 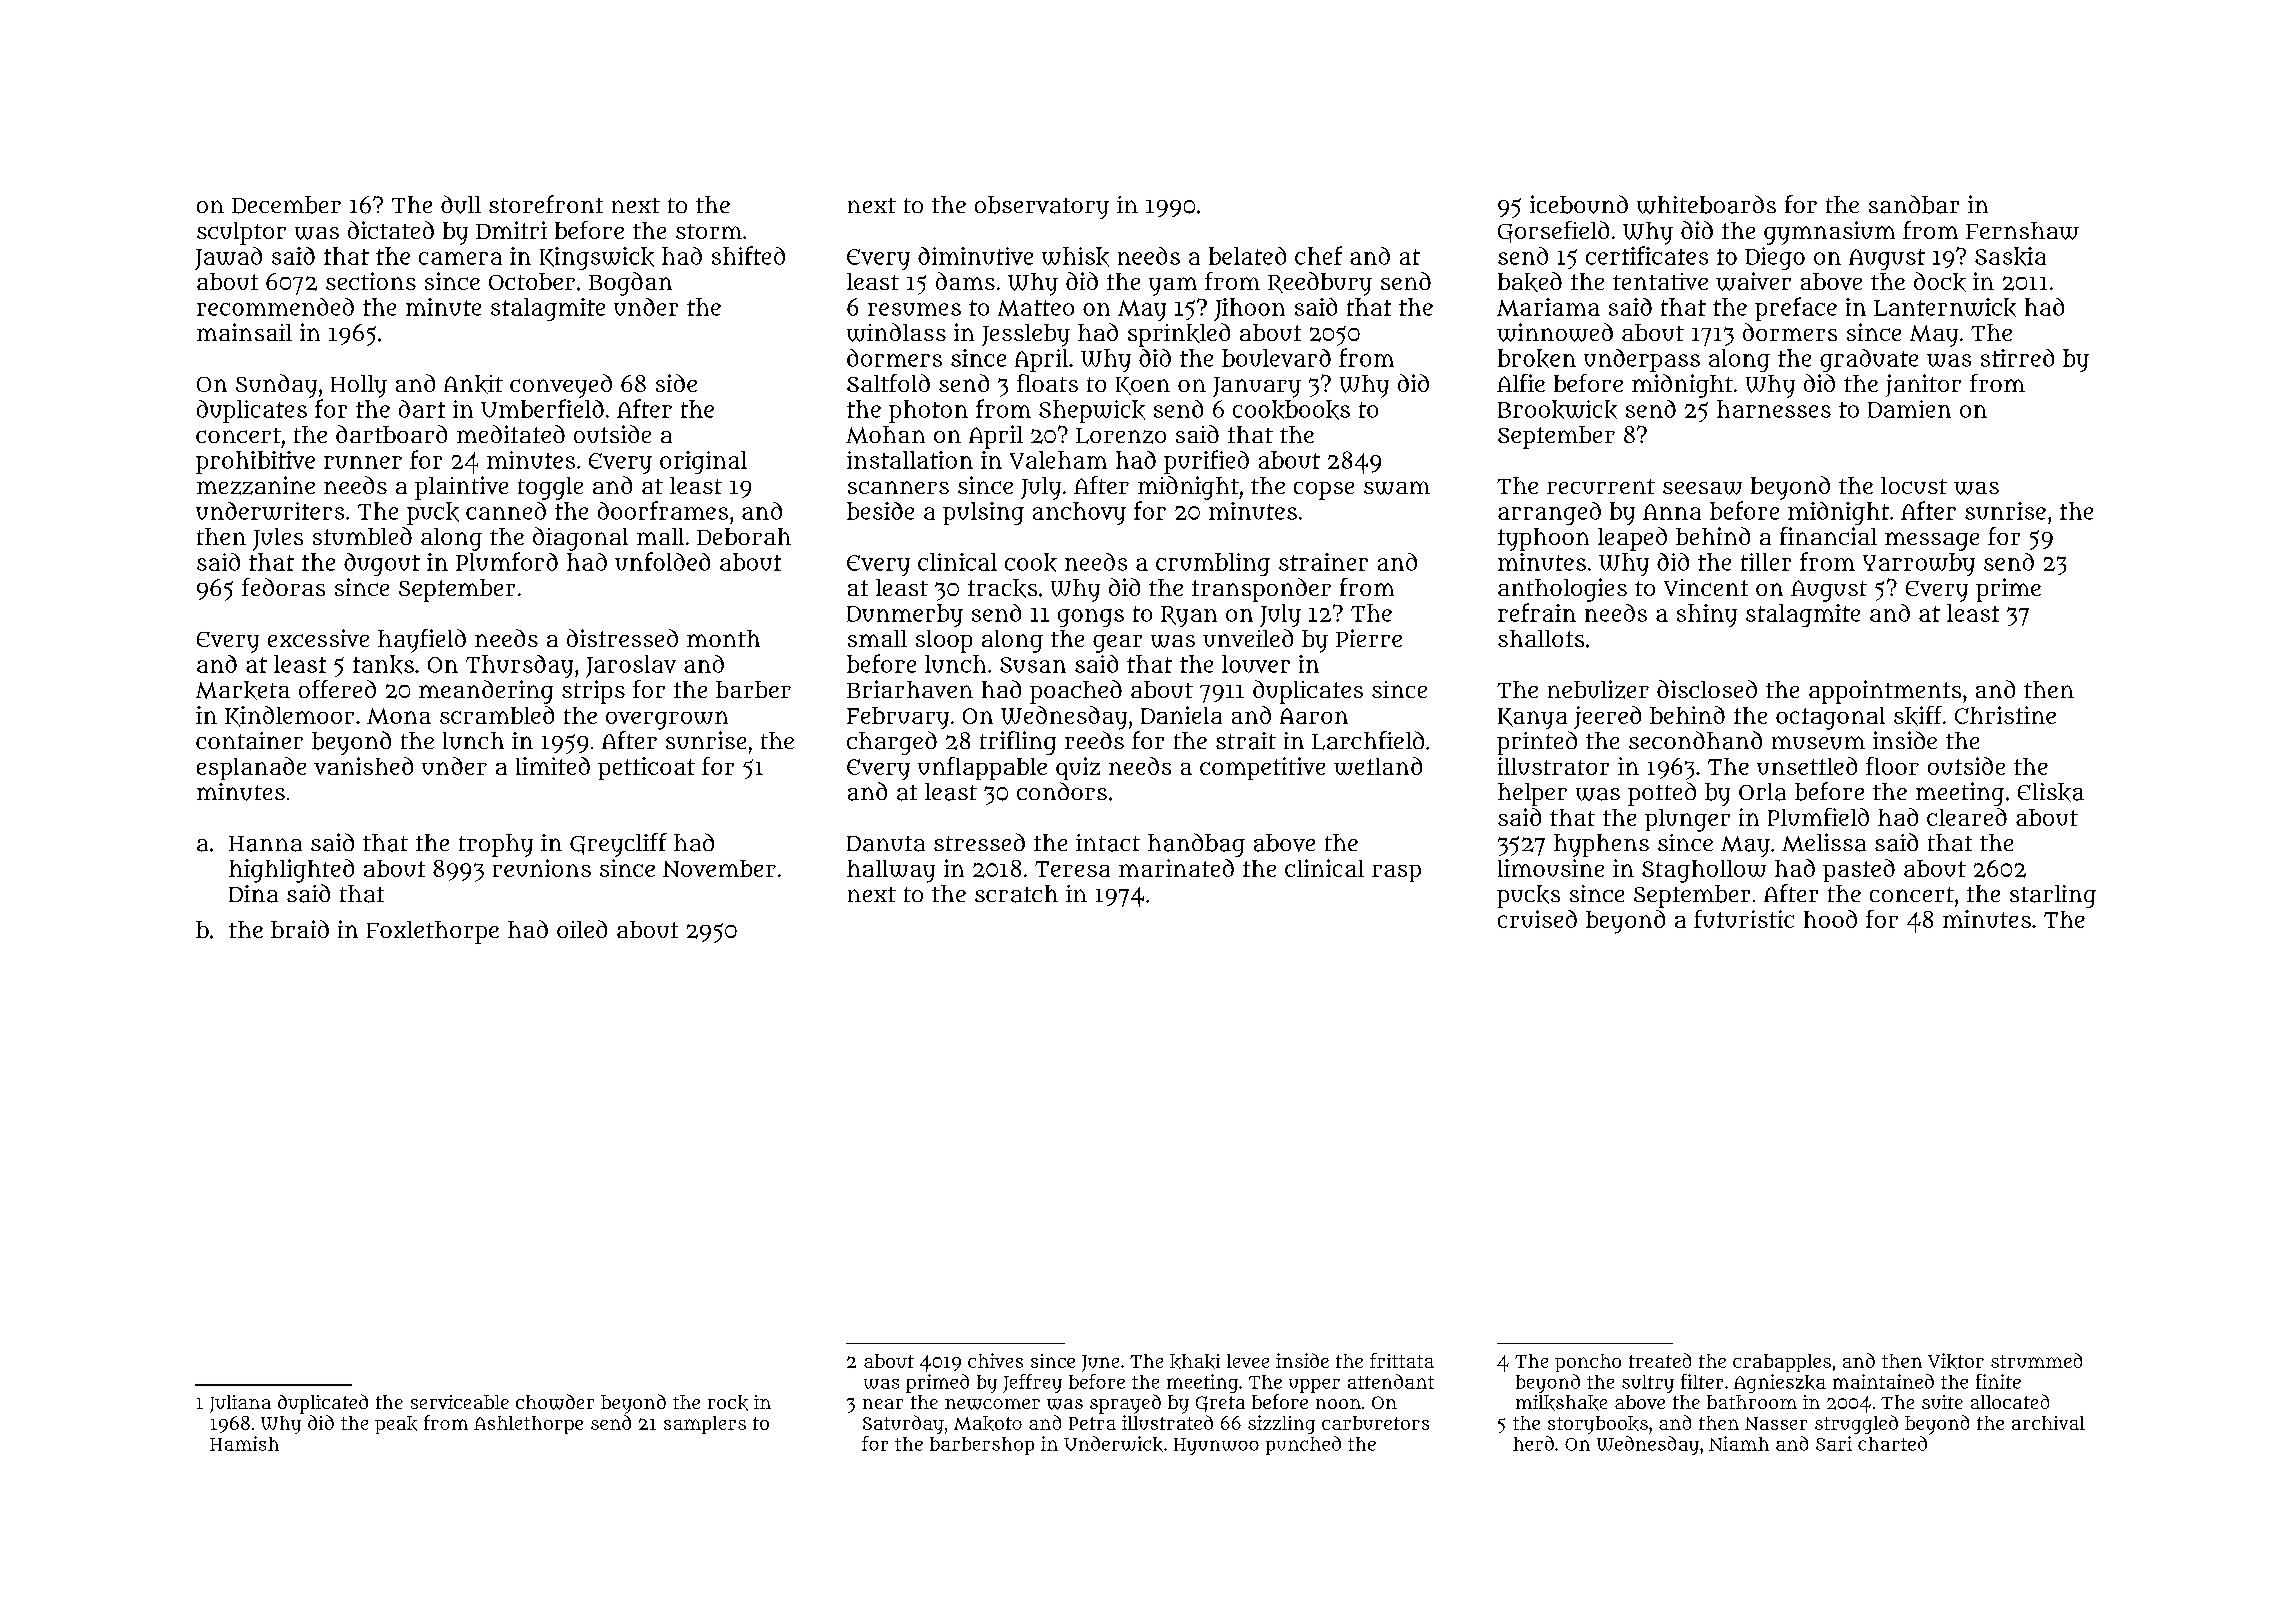 What do you see at coordinates (965, 281) in the screenshot?
I see `dams` at bounding box center [965, 281].
